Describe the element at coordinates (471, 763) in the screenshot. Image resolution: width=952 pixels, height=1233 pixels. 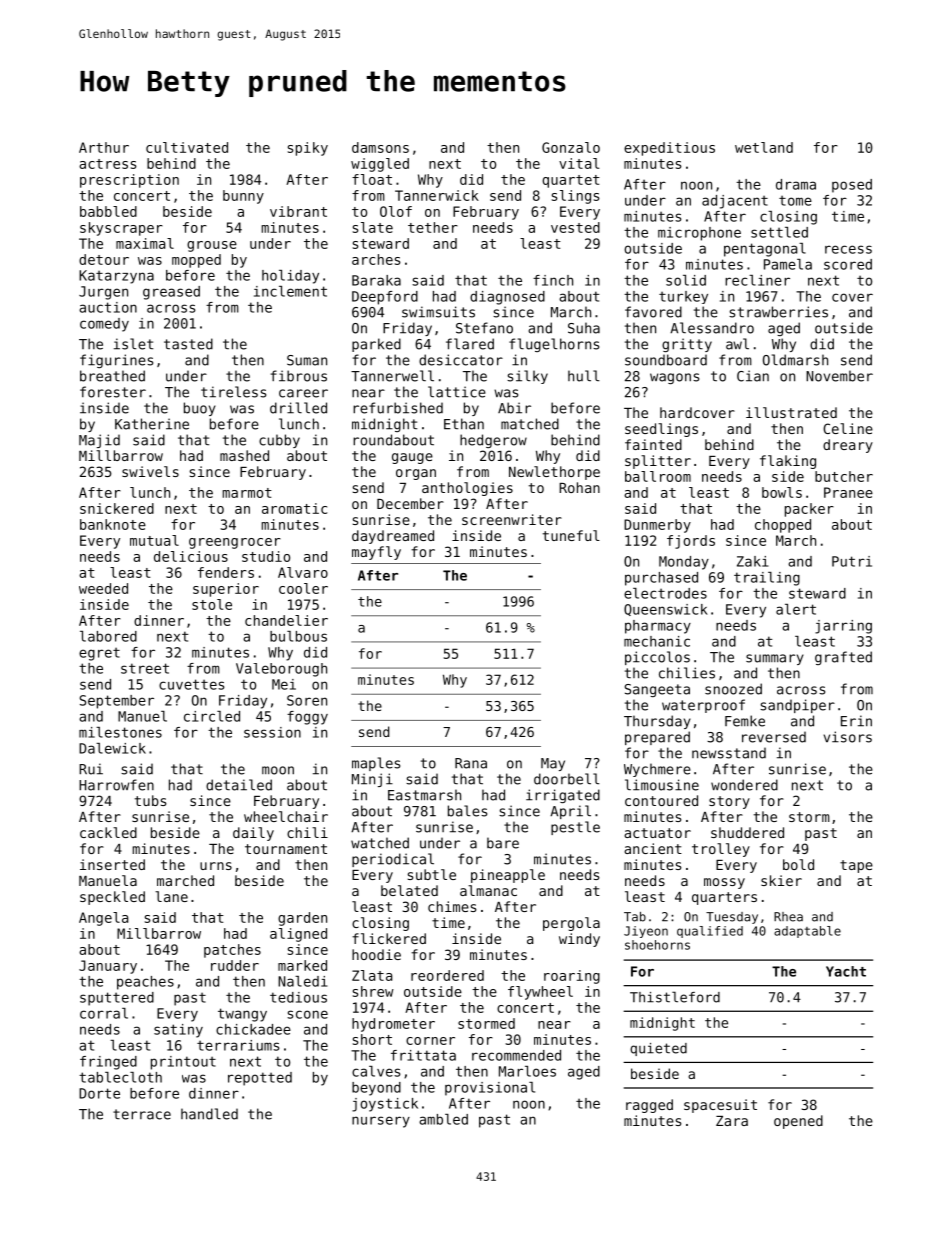
I see `Rana` at that location.
